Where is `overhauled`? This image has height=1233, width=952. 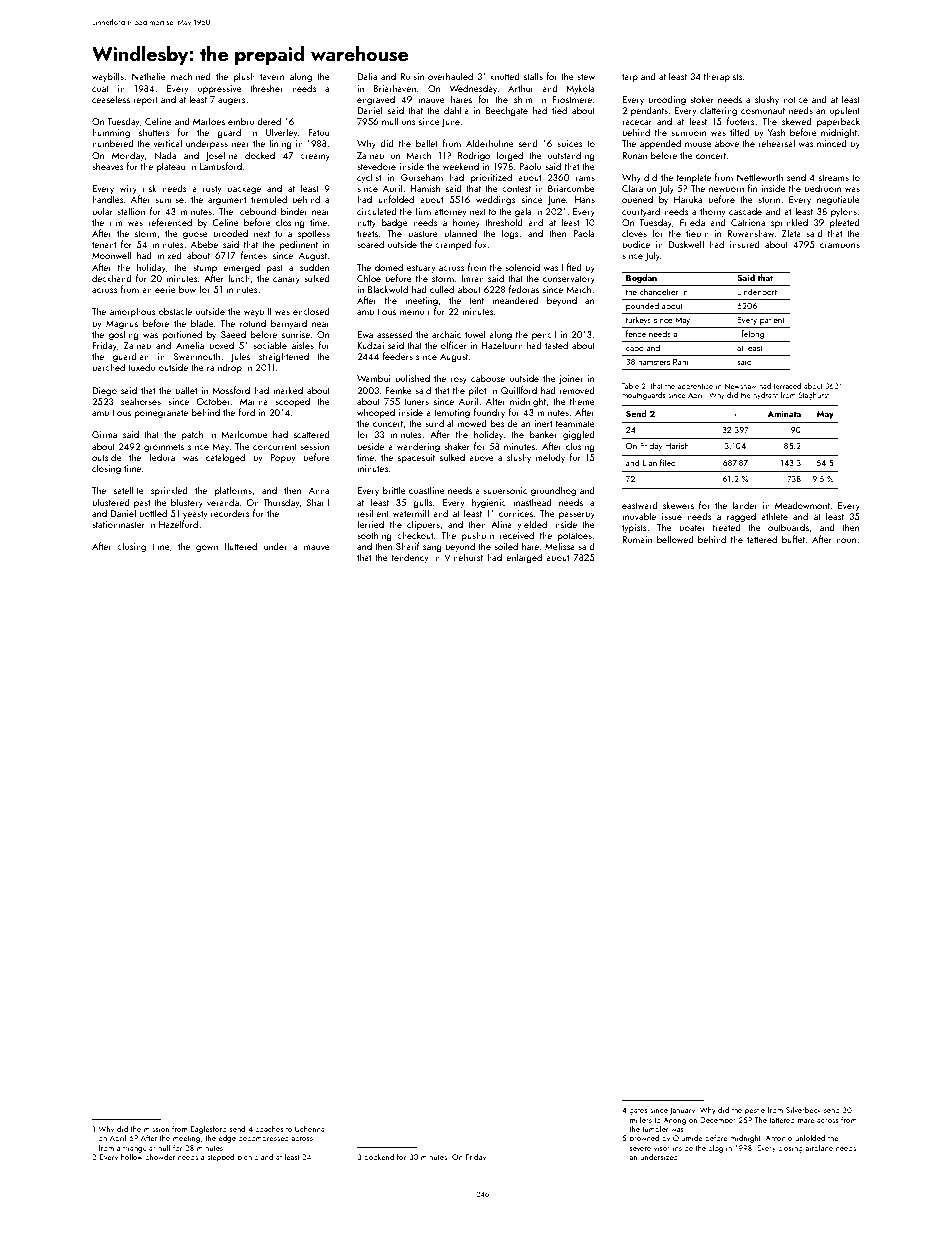 overhauled is located at coordinates (450, 76).
